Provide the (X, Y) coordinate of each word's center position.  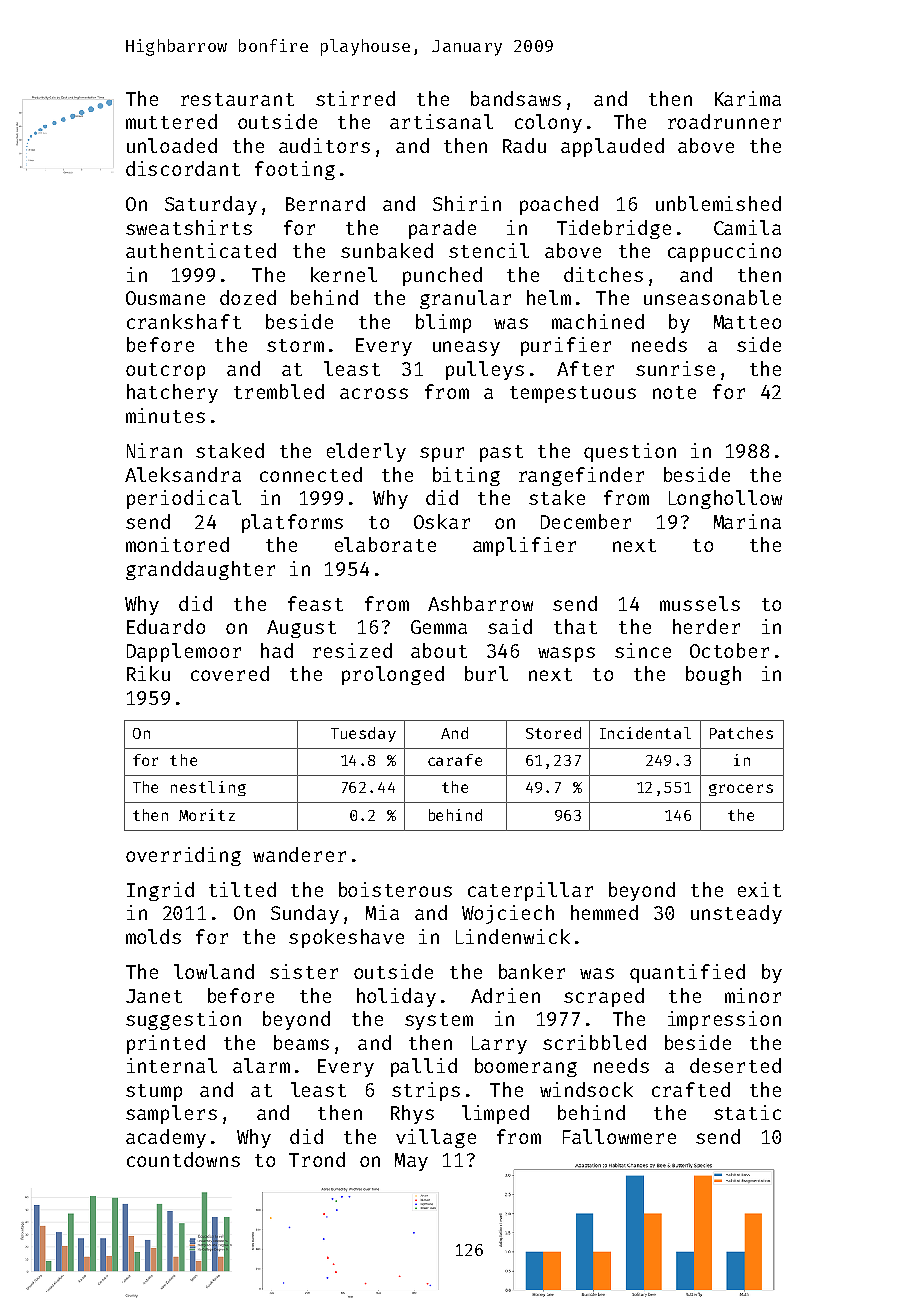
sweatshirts (189, 227)
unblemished (718, 203)
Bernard (325, 203)
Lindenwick (513, 936)
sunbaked (387, 250)
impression (724, 1020)
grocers (741, 790)
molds (153, 936)
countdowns (183, 1159)
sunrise (675, 368)
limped (495, 1114)
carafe (455, 760)
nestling (208, 788)
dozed (248, 297)
